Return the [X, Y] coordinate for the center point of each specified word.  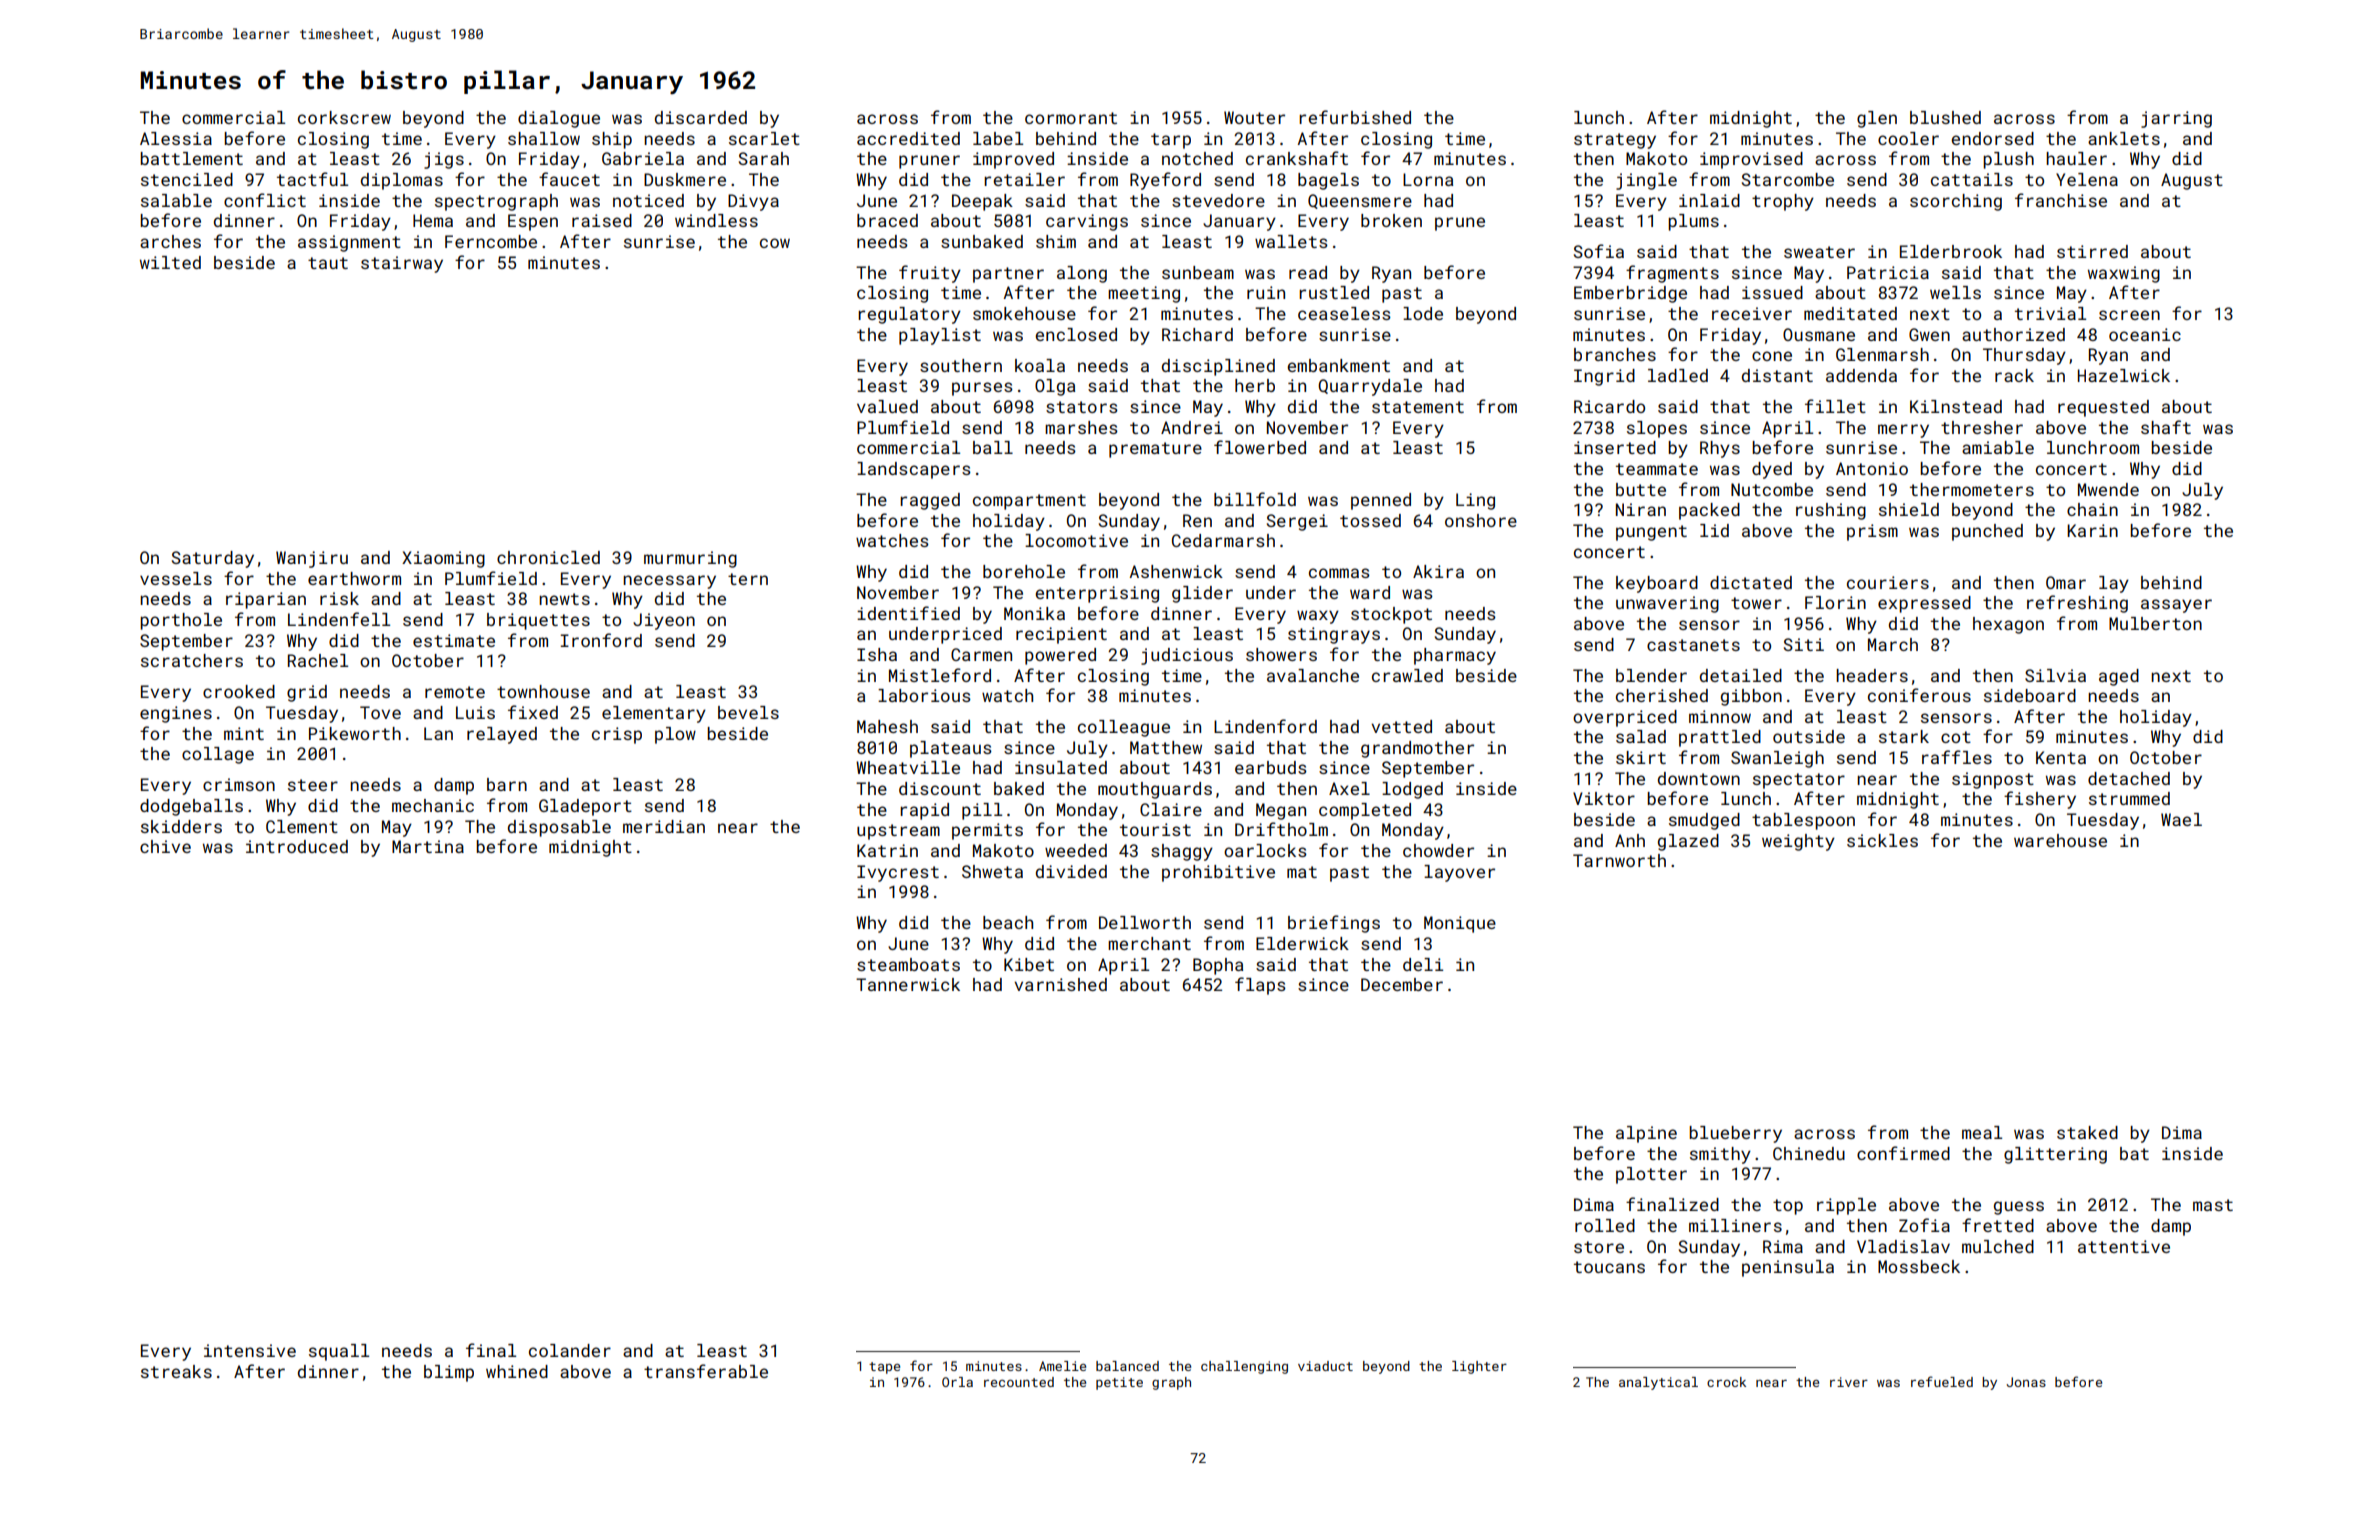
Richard [1197, 334]
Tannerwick [908, 984]
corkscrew [344, 117]
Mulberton [2155, 623]
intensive [250, 1350]
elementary [654, 714]
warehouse [2060, 840]
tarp [1171, 141]
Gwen [1929, 334]
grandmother [1417, 749]
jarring [2176, 119]
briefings [1334, 924]
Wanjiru [312, 559]
